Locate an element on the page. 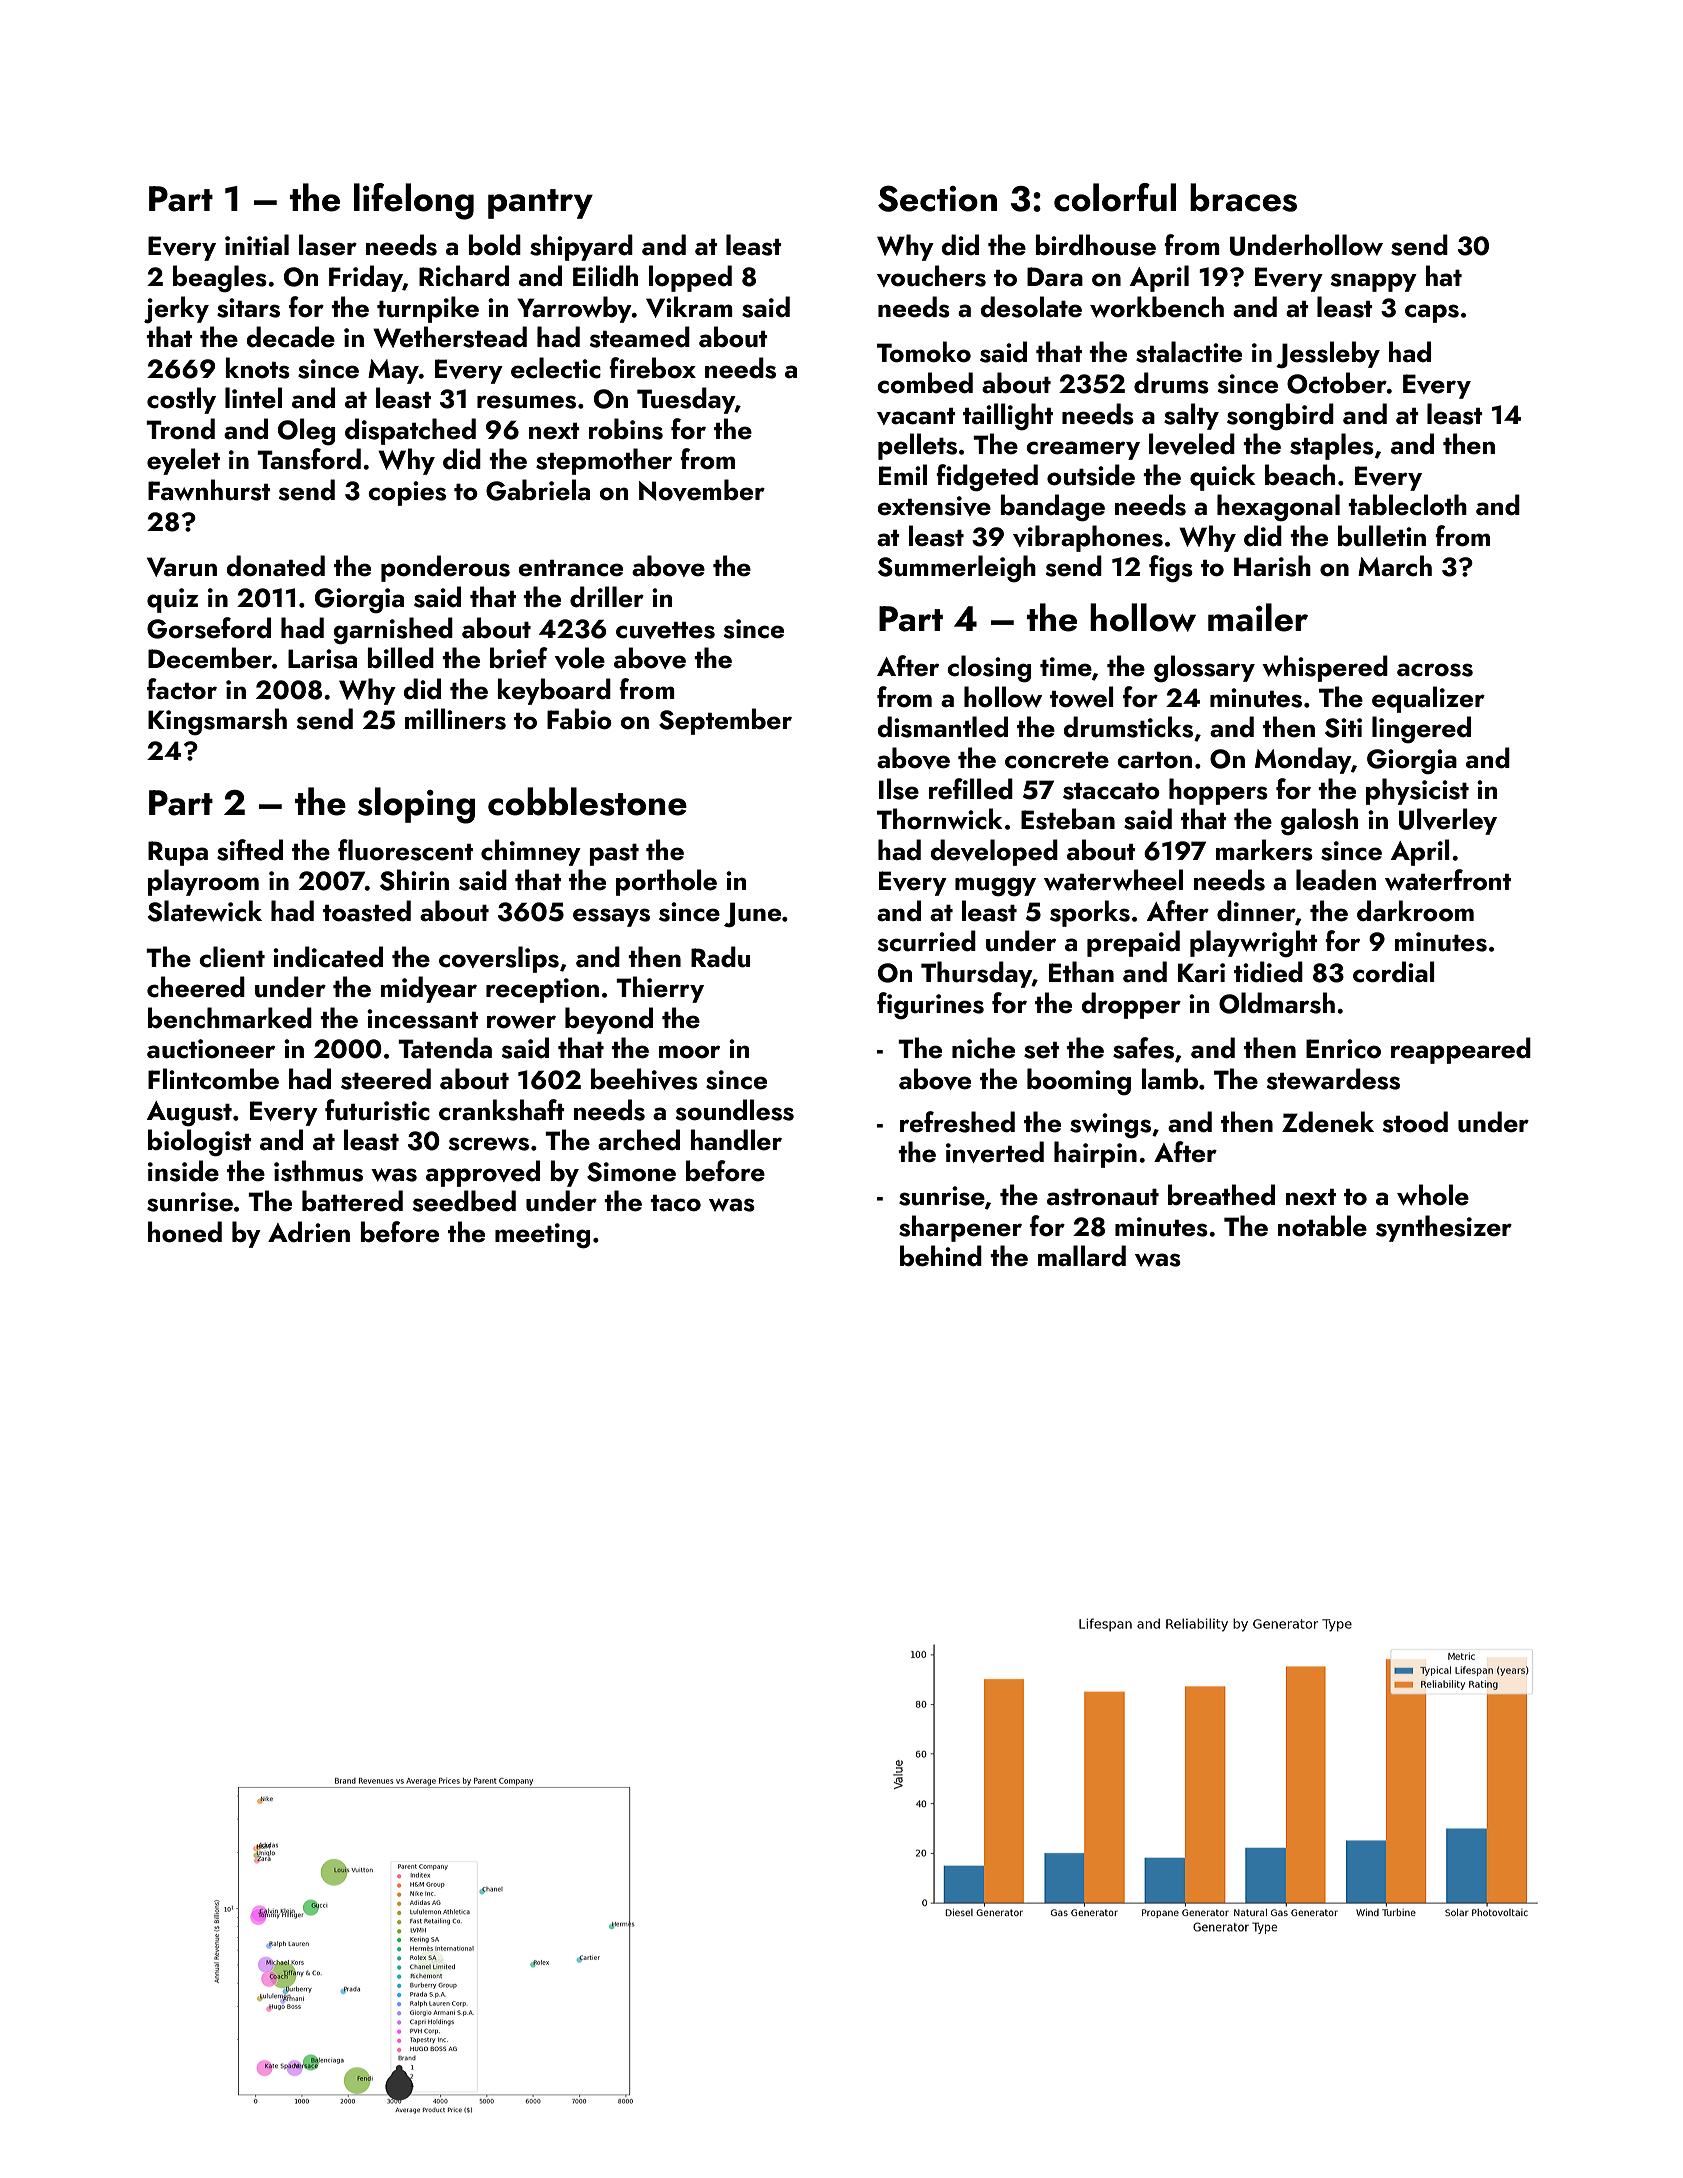 The width and height of the page is (1683, 2178). pantry is located at coordinates (540, 204).
